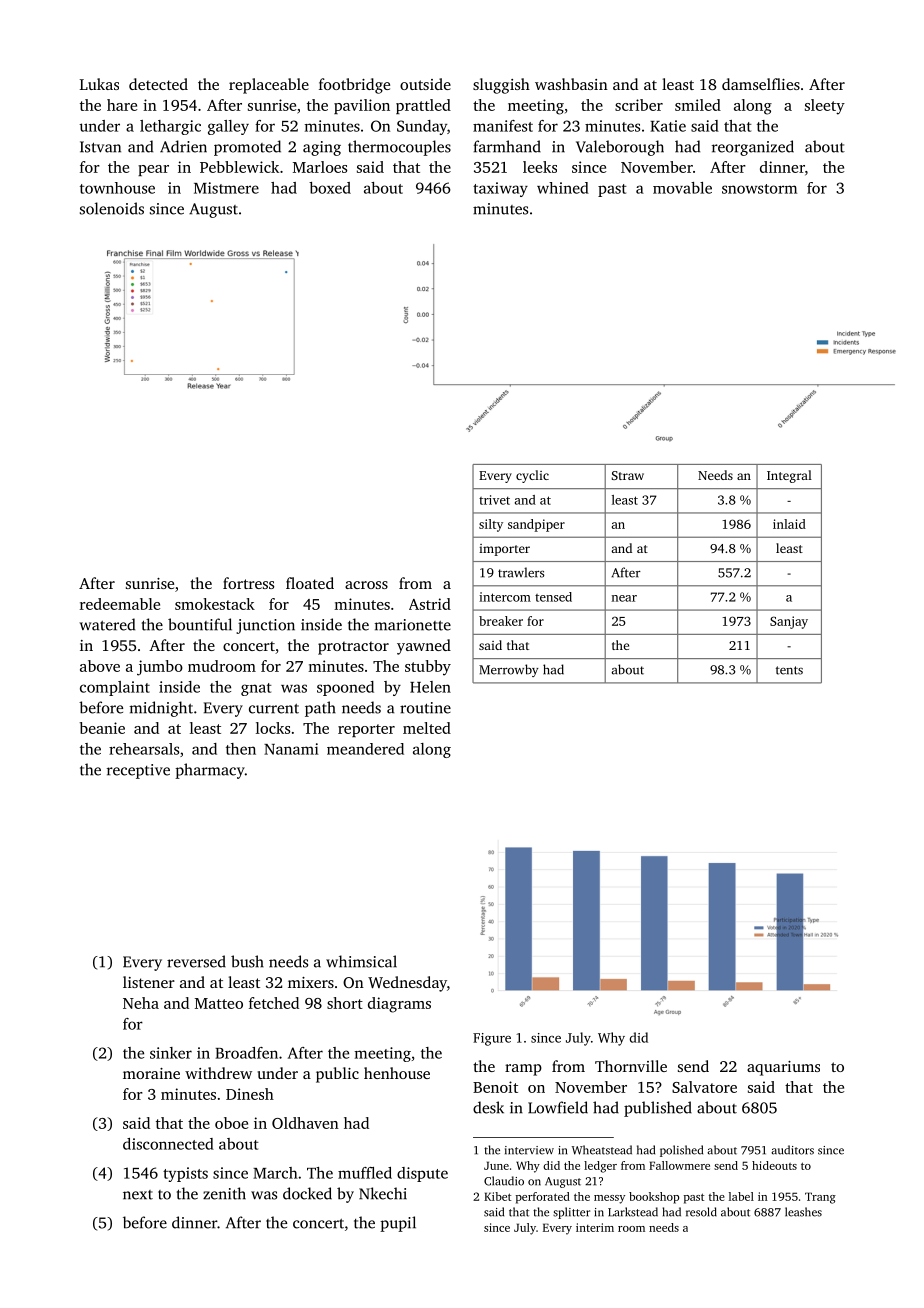 The image size is (924, 1308). What do you see at coordinates (224, 1193) in the screenshot?
I see `zenith` at bounding box center [224, 1193].
